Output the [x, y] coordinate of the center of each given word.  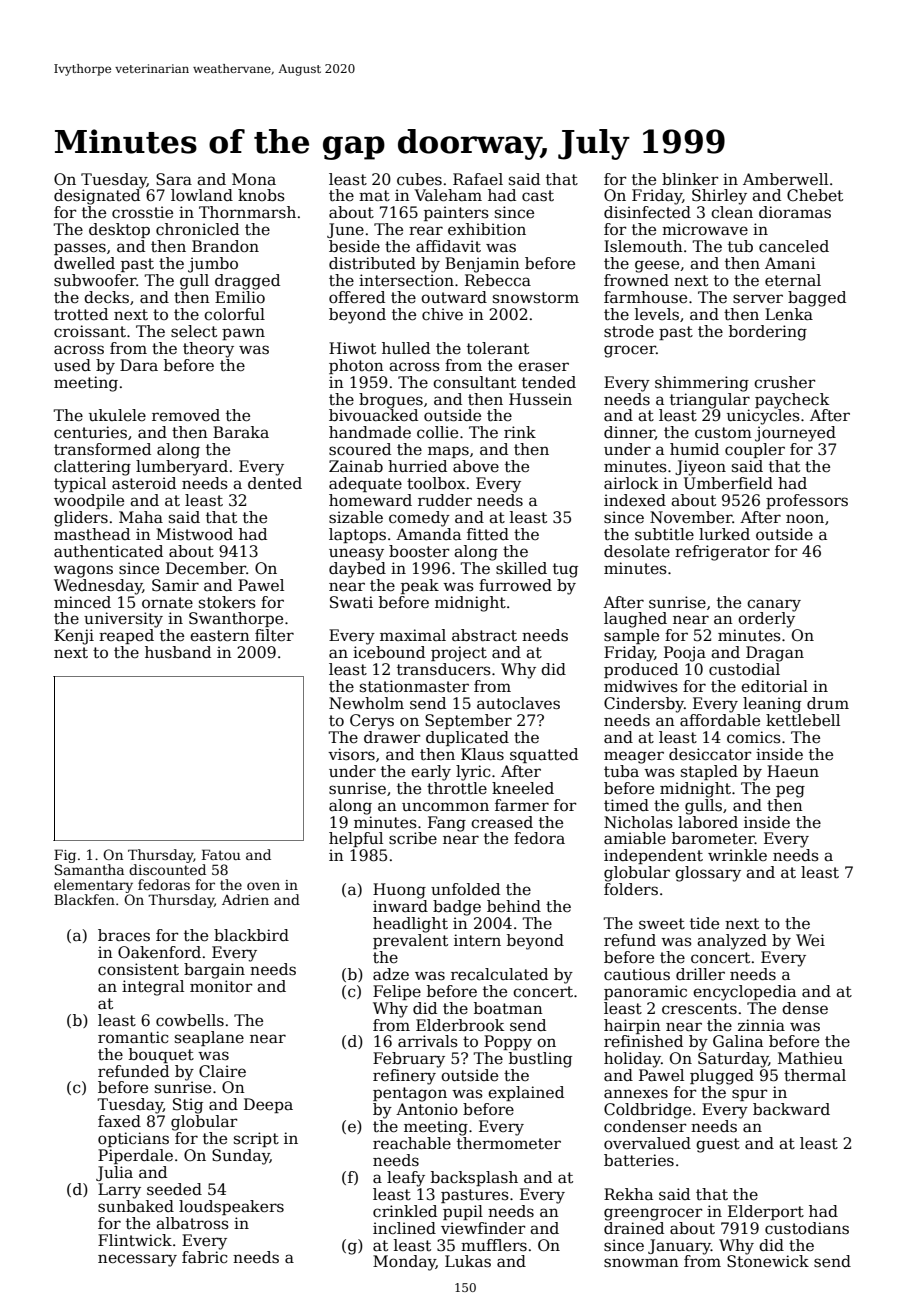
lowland [202, 195]
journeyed [795, 434]
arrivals [428, 1041]
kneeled [523, 788]
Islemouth [643, 246]
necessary [137, 1260]
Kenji [74, 637]
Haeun [793, 771]
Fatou [221, 854]
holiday [632, 1060]
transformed [102, 449]
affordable [720, 720]
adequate [365, 484]
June [345, 230]
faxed [119, 1121]
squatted [544, 755]
